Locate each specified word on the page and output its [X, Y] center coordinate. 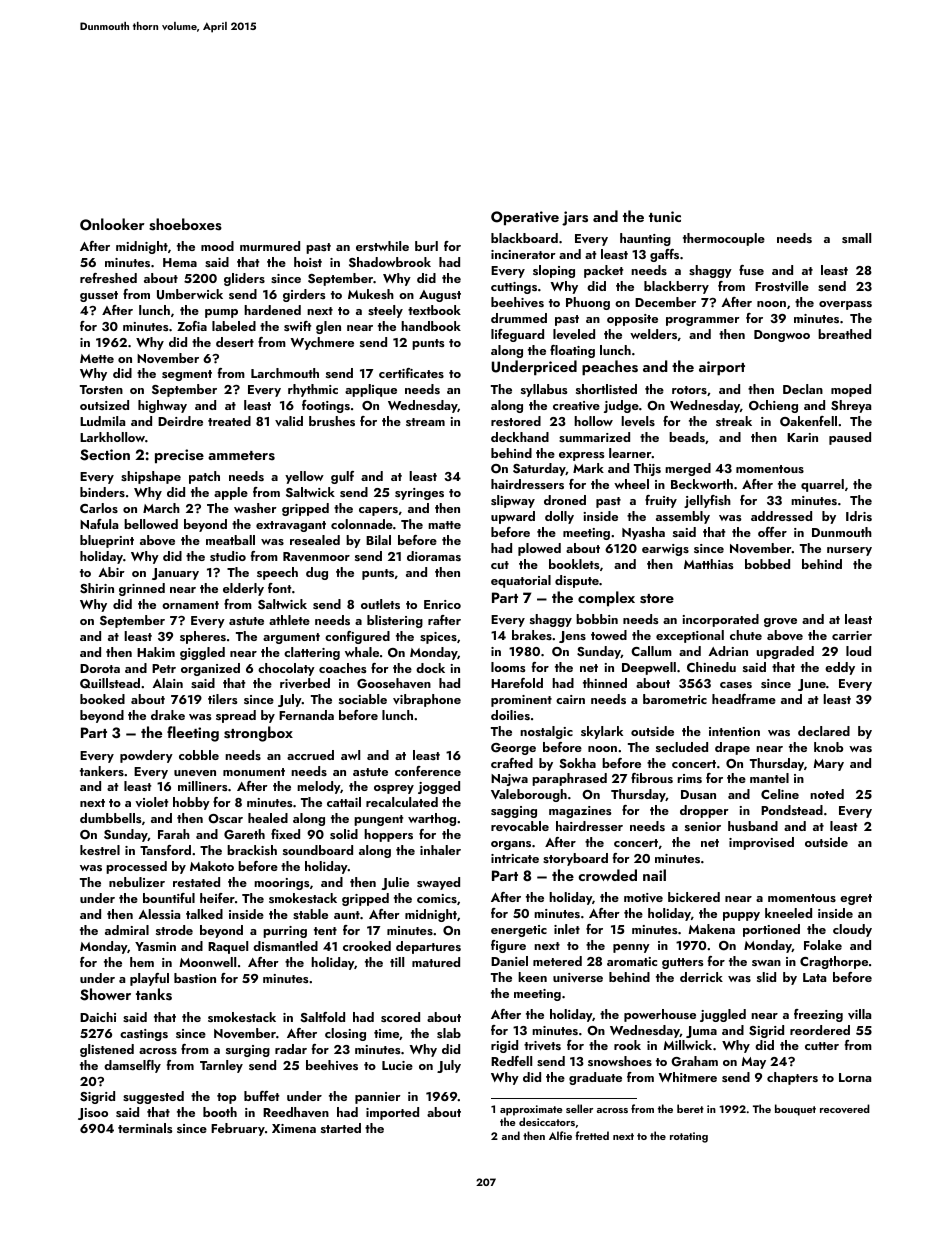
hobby [191, 803]
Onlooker [112, 224]
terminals [145, 1128]
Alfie [560, 1135]
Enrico [442, 604]
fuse [751, 270]
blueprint [107, 541]
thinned [605, 683]
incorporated [721, 620]
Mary [829, 765]
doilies [510, 715]
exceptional [690, 636]
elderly [243, 589]
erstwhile [382, 246]
